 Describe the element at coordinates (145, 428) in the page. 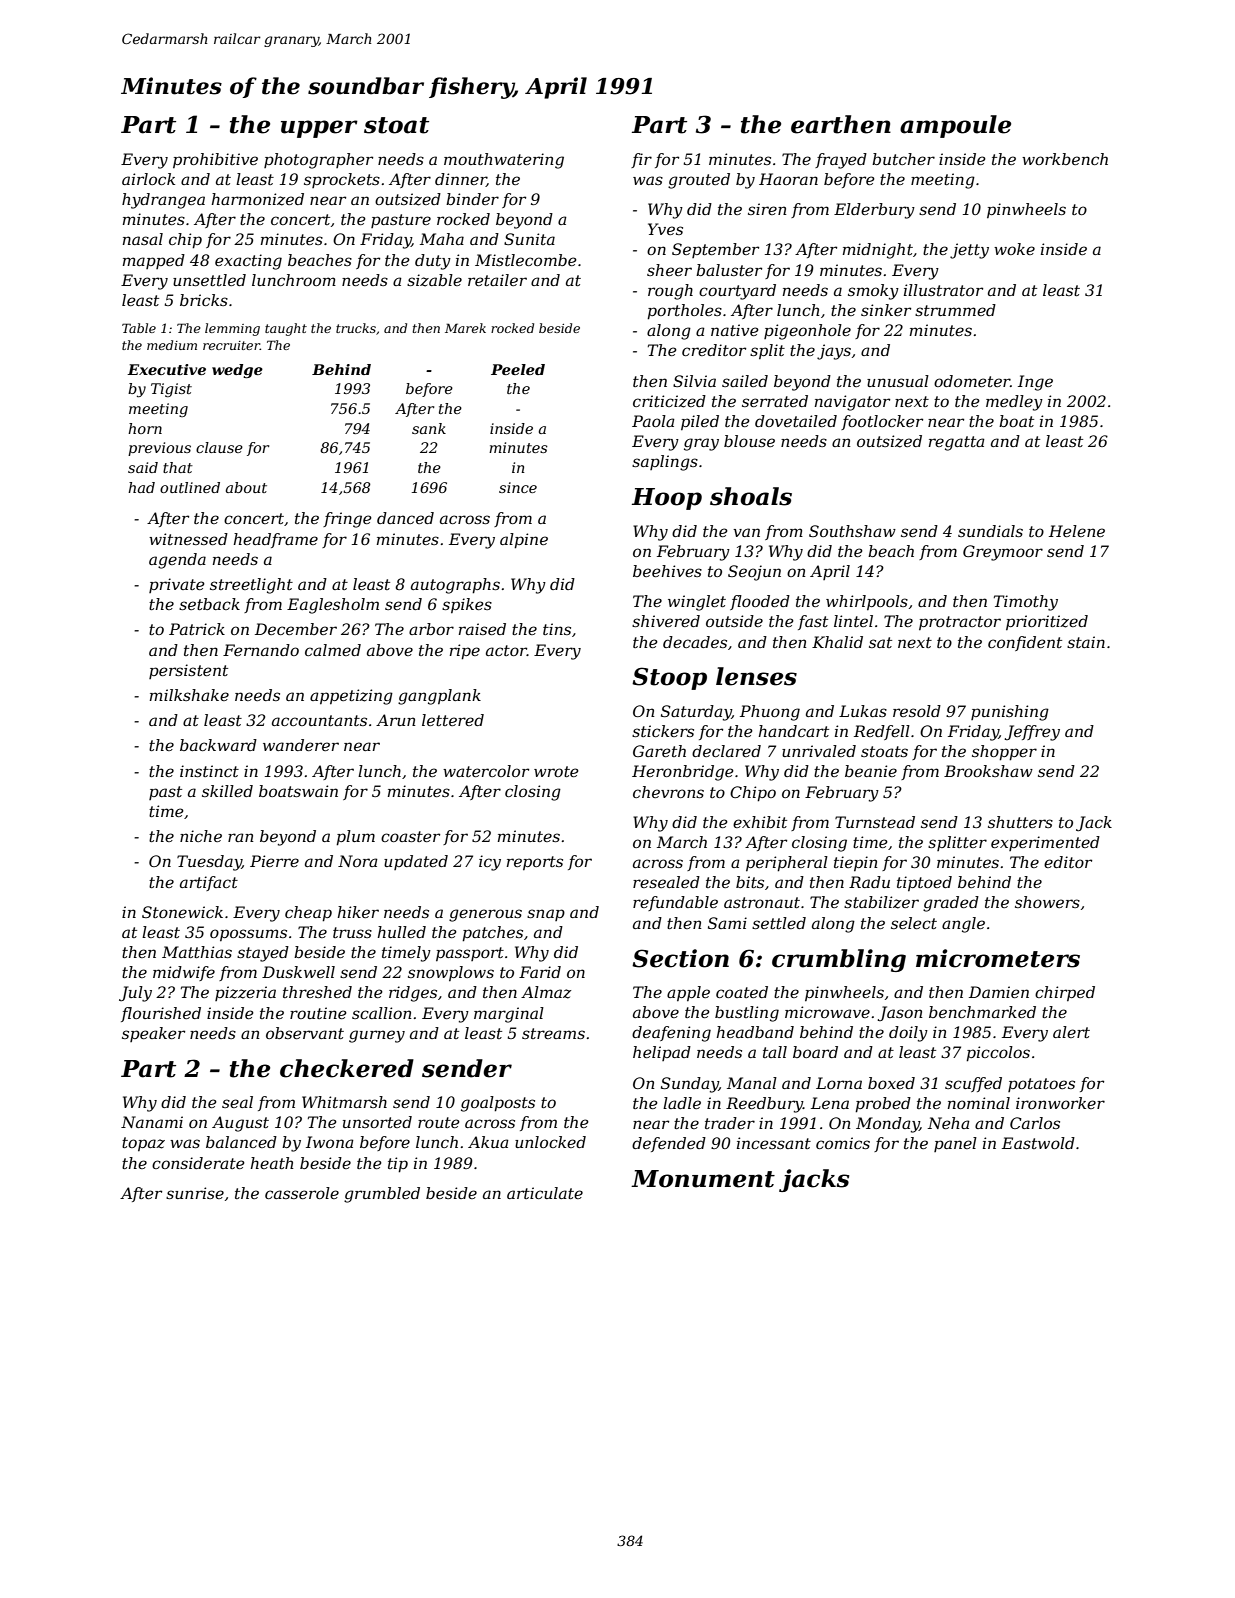

I see `horn` at that location.
